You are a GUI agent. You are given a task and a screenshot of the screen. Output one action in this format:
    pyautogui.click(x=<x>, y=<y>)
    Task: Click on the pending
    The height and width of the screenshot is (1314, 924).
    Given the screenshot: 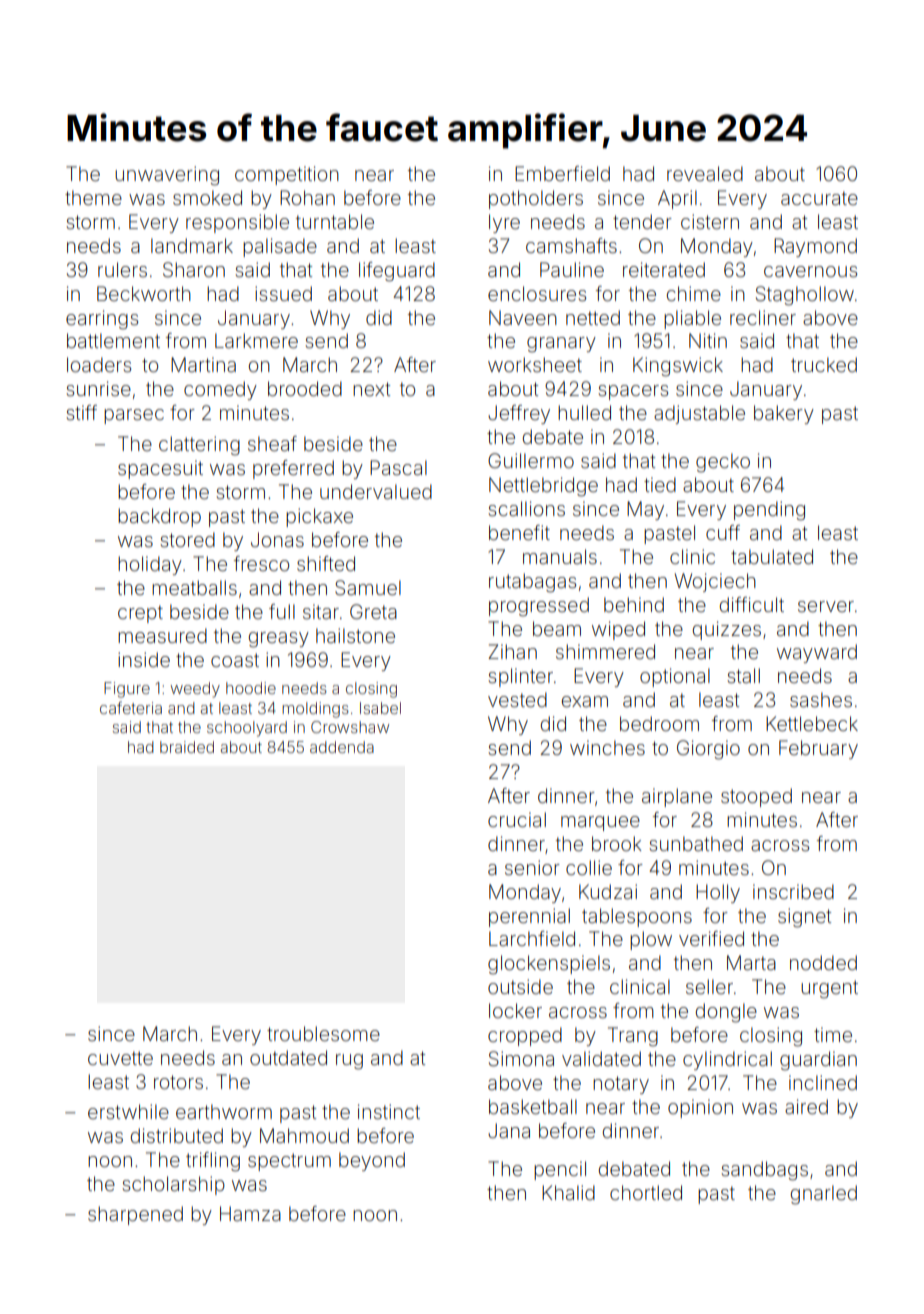 What is the action you would take?
    pyautogui.click(x=769, y=511)
